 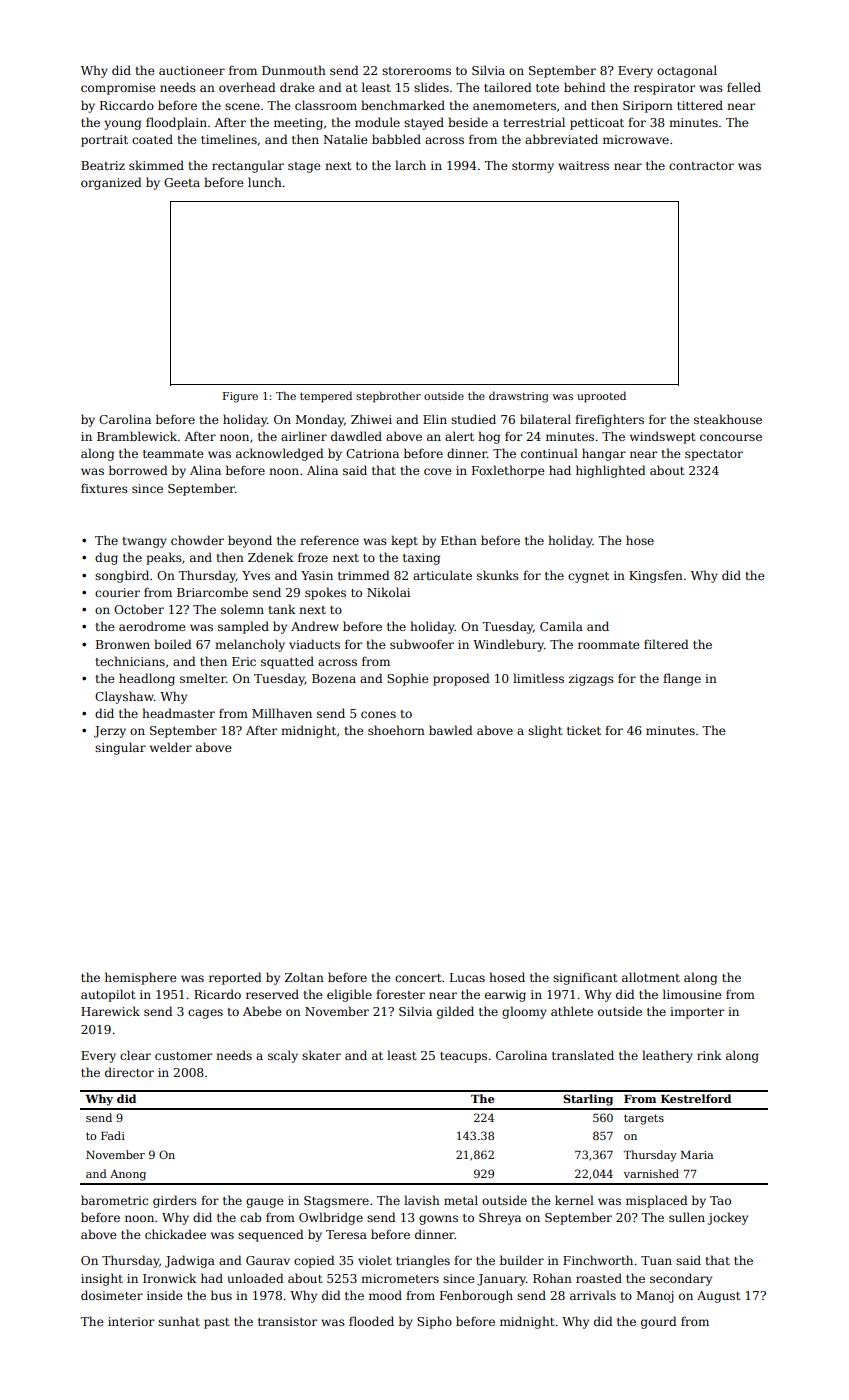 I want to click on Dunmouth, so click(x=294, y=70).
